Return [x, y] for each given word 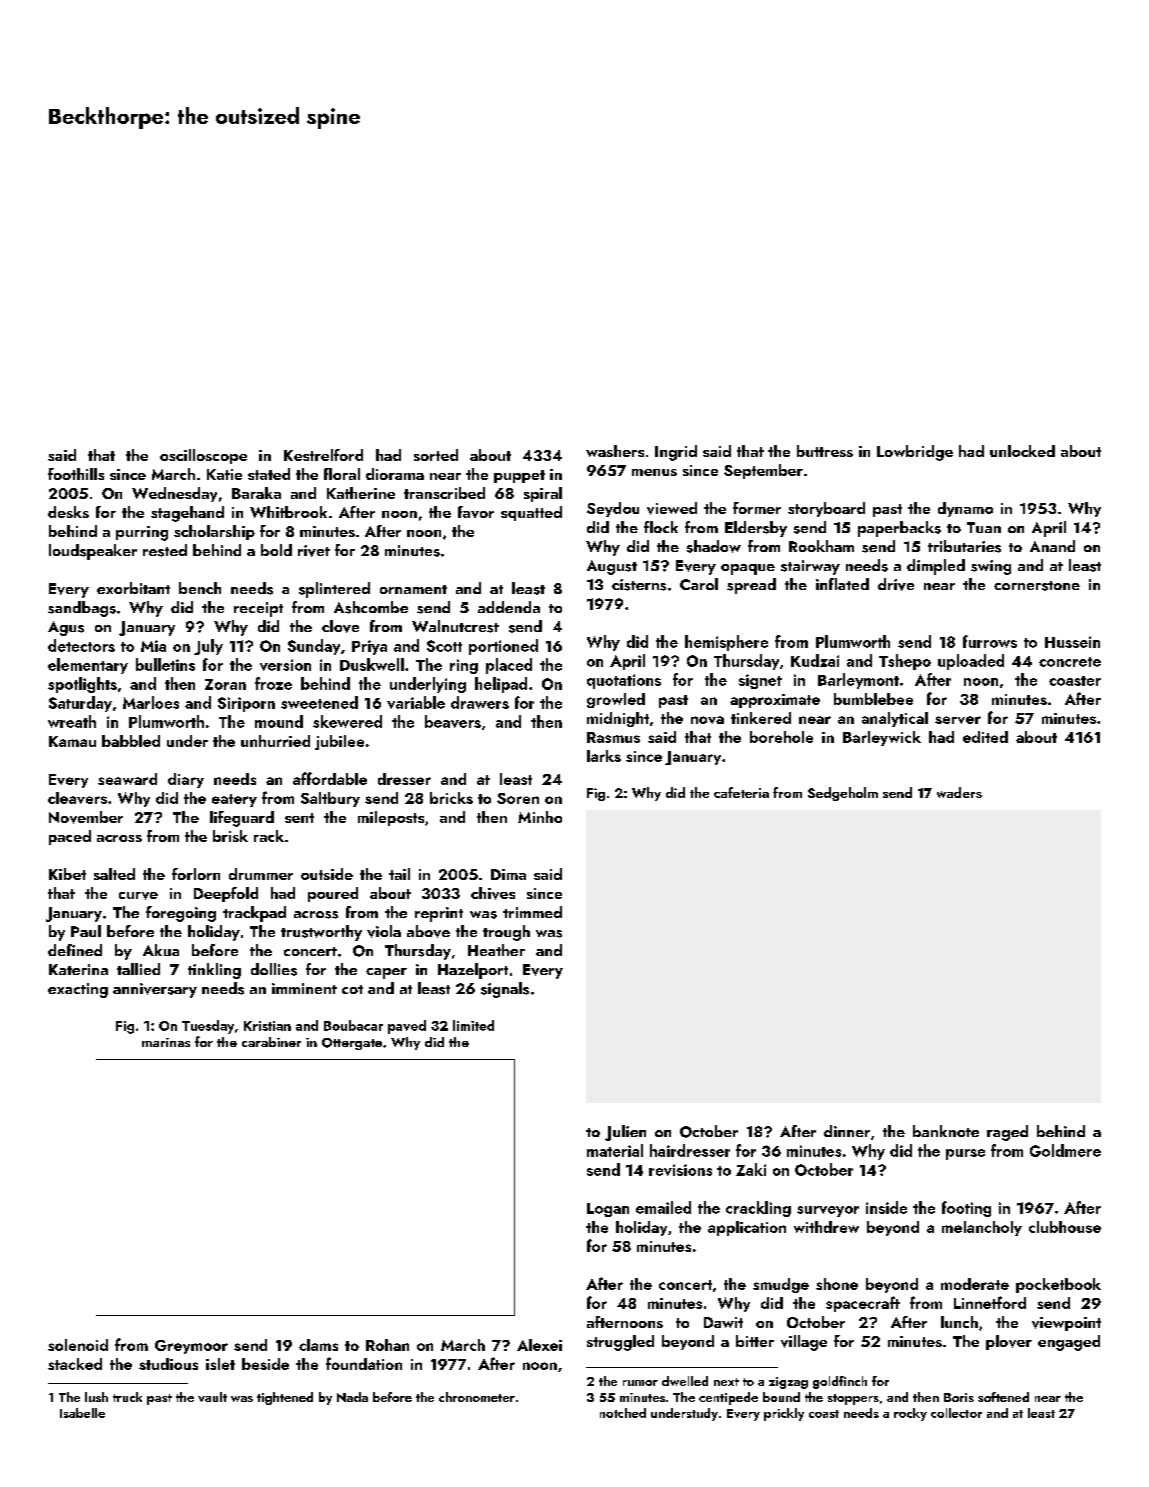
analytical [895, 719]
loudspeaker [93, 552]
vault [212, 1397]
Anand [1052, 546]
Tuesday [208, 1027]
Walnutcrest [455, 626]
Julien [625, 1133]
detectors [81, 645]
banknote [946, 1131]
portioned [503, 647]
